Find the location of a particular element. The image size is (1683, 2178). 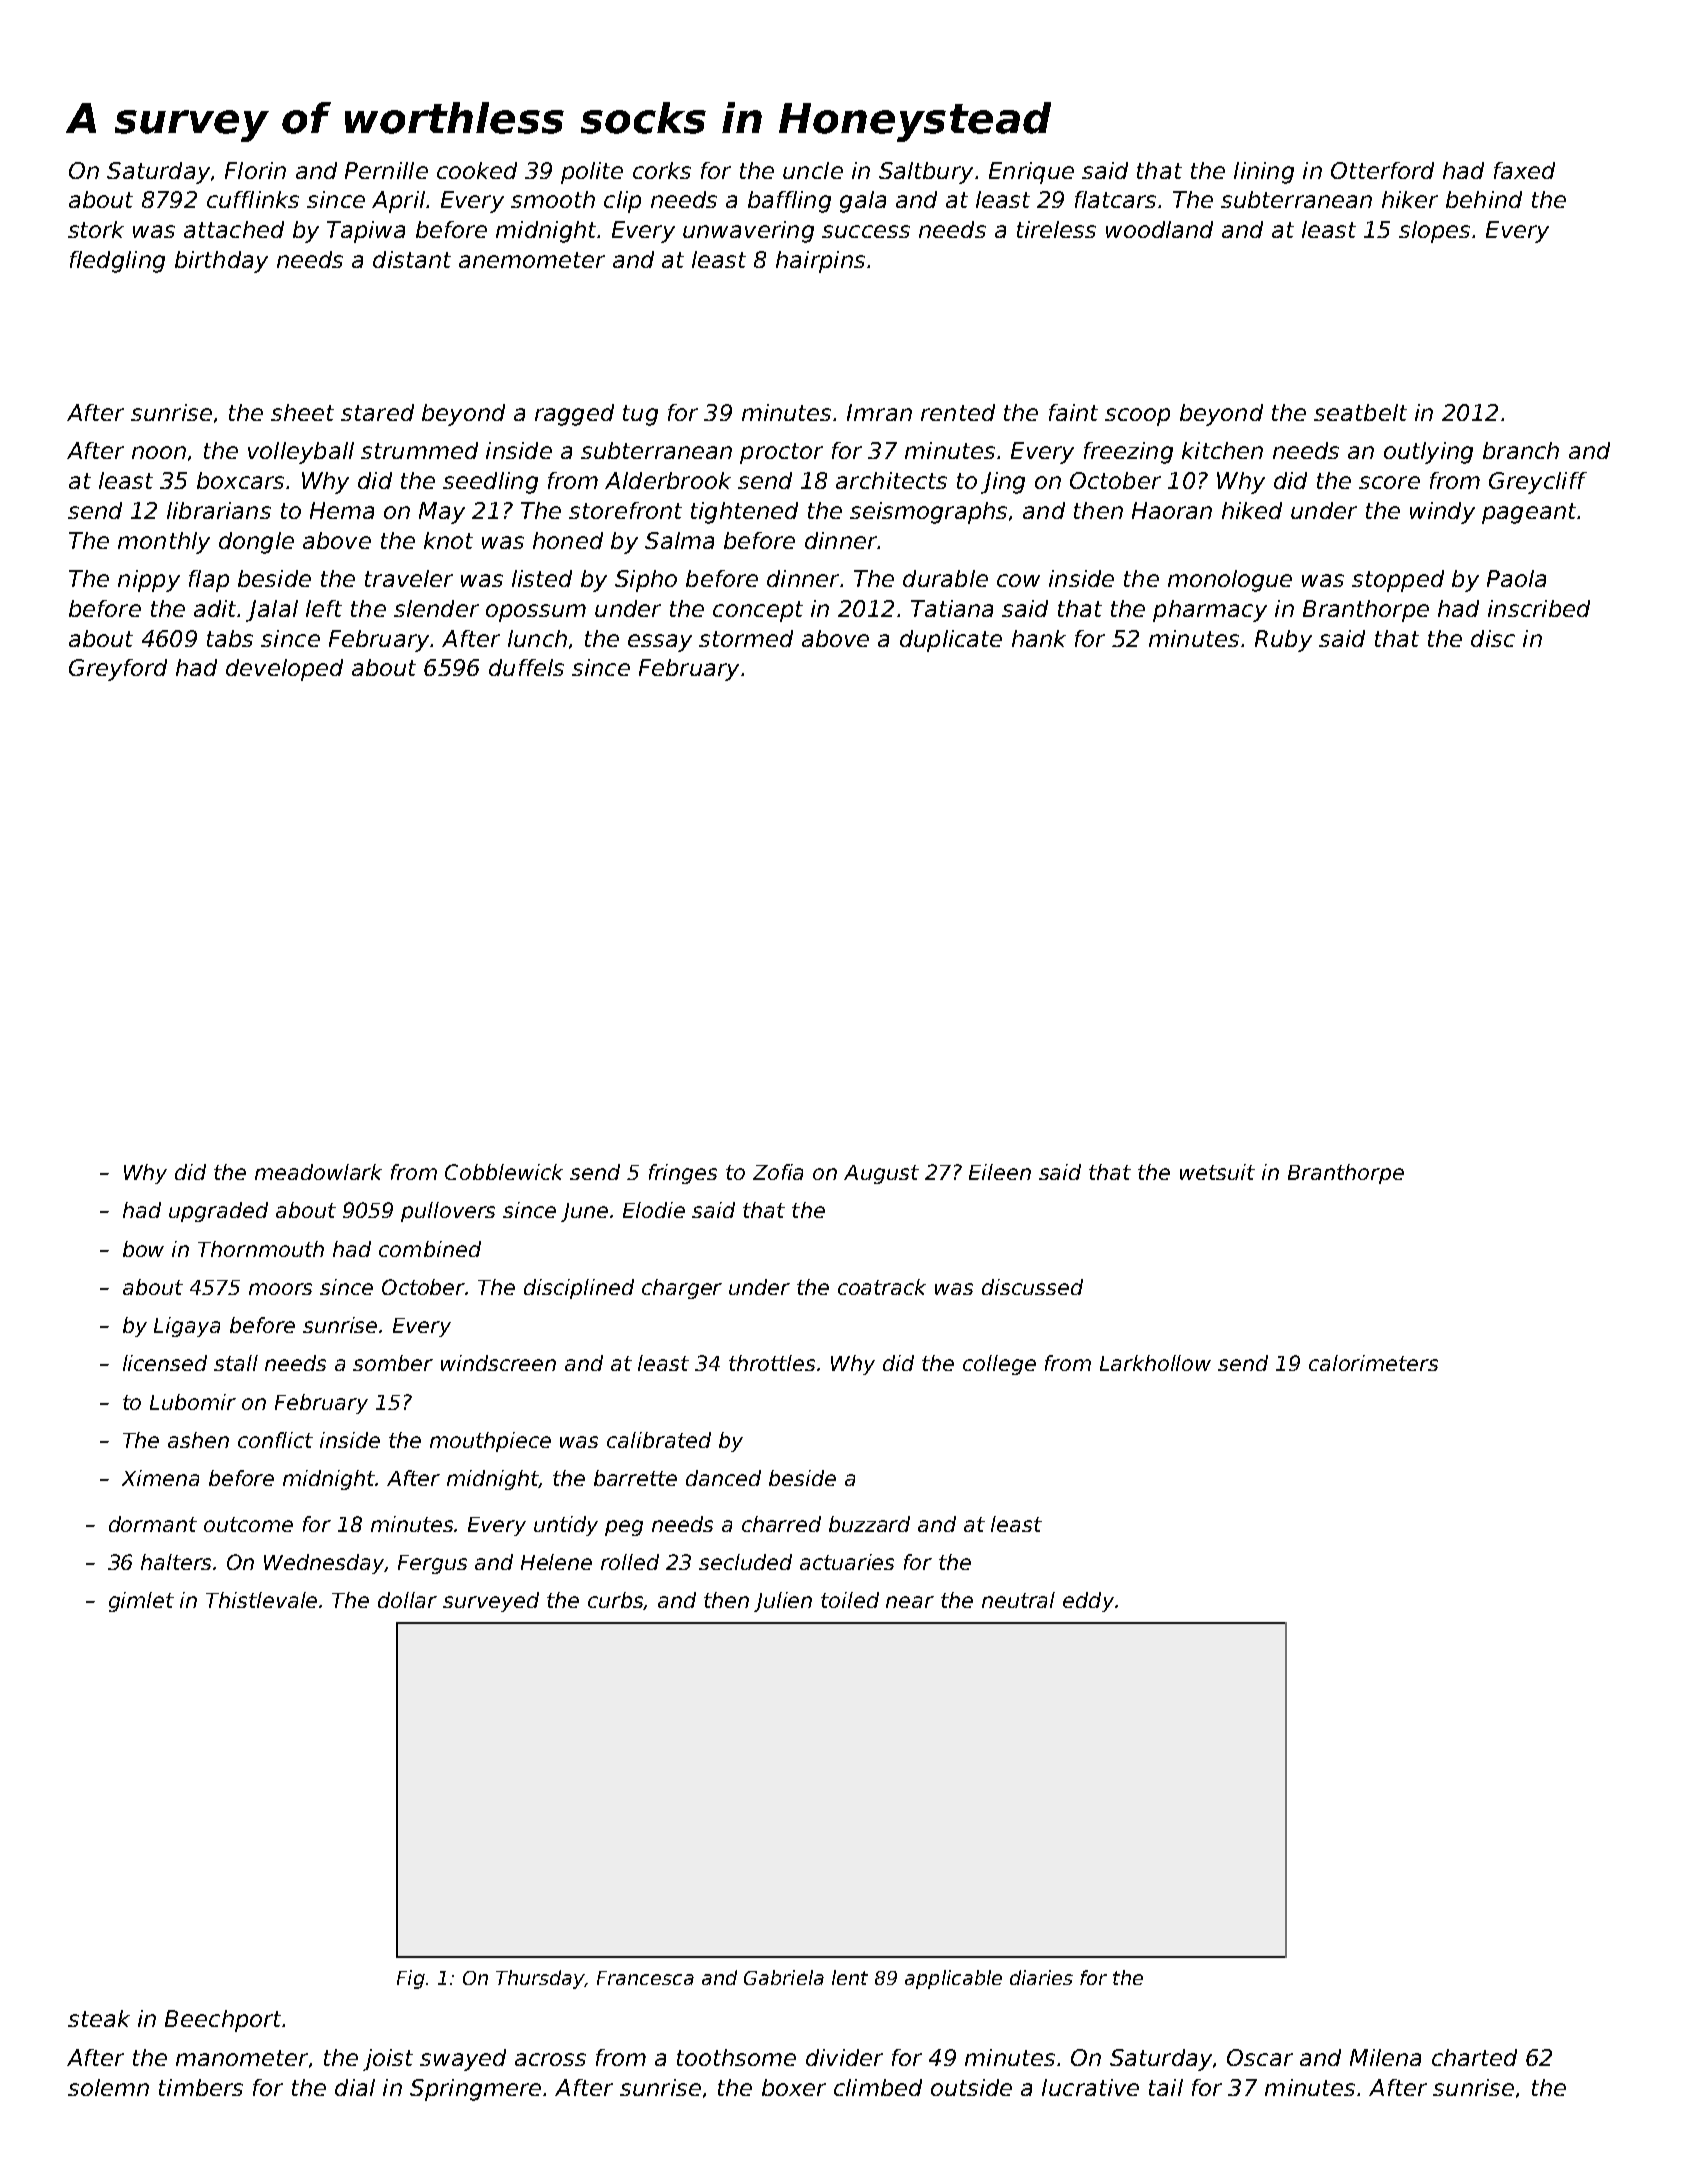

wetsuit is located at coordinates (1217, 1172).
